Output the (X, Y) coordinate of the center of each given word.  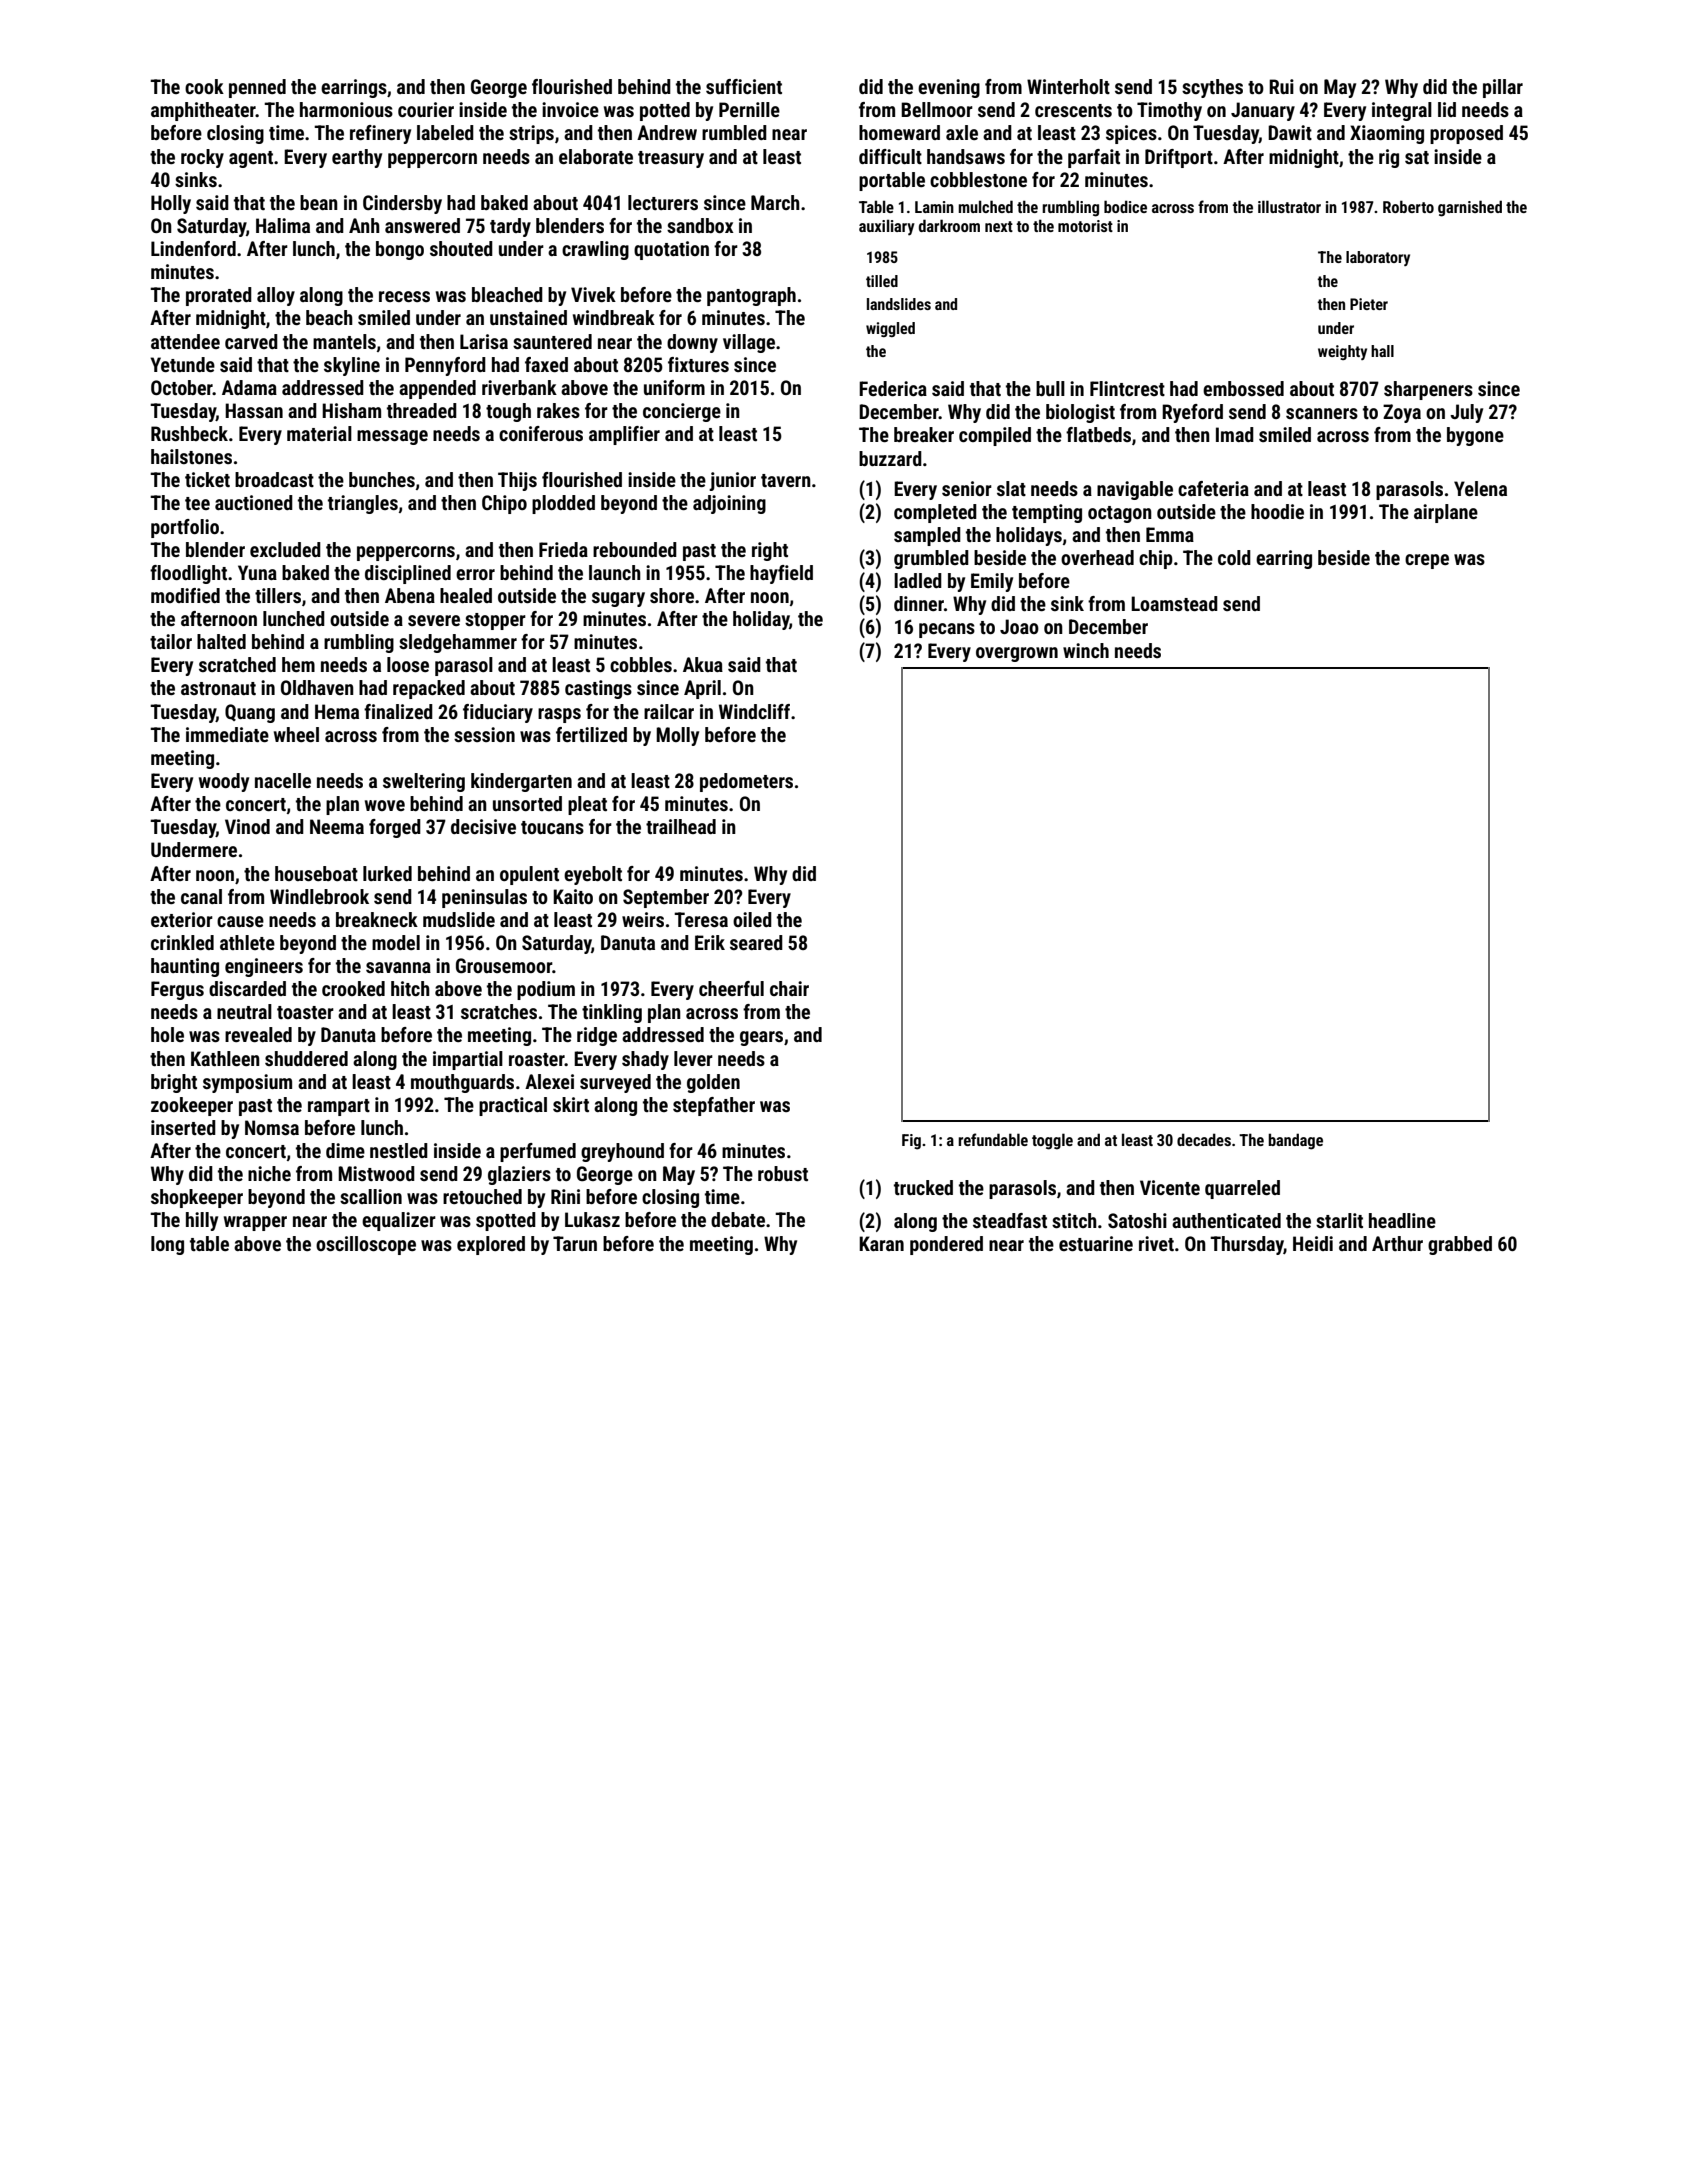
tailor (171, 641)
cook (204, 86)
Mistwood (376, 1173)
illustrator (1289, 206)
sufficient (744, 86)
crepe (1427, 561)
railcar (669, 711)
